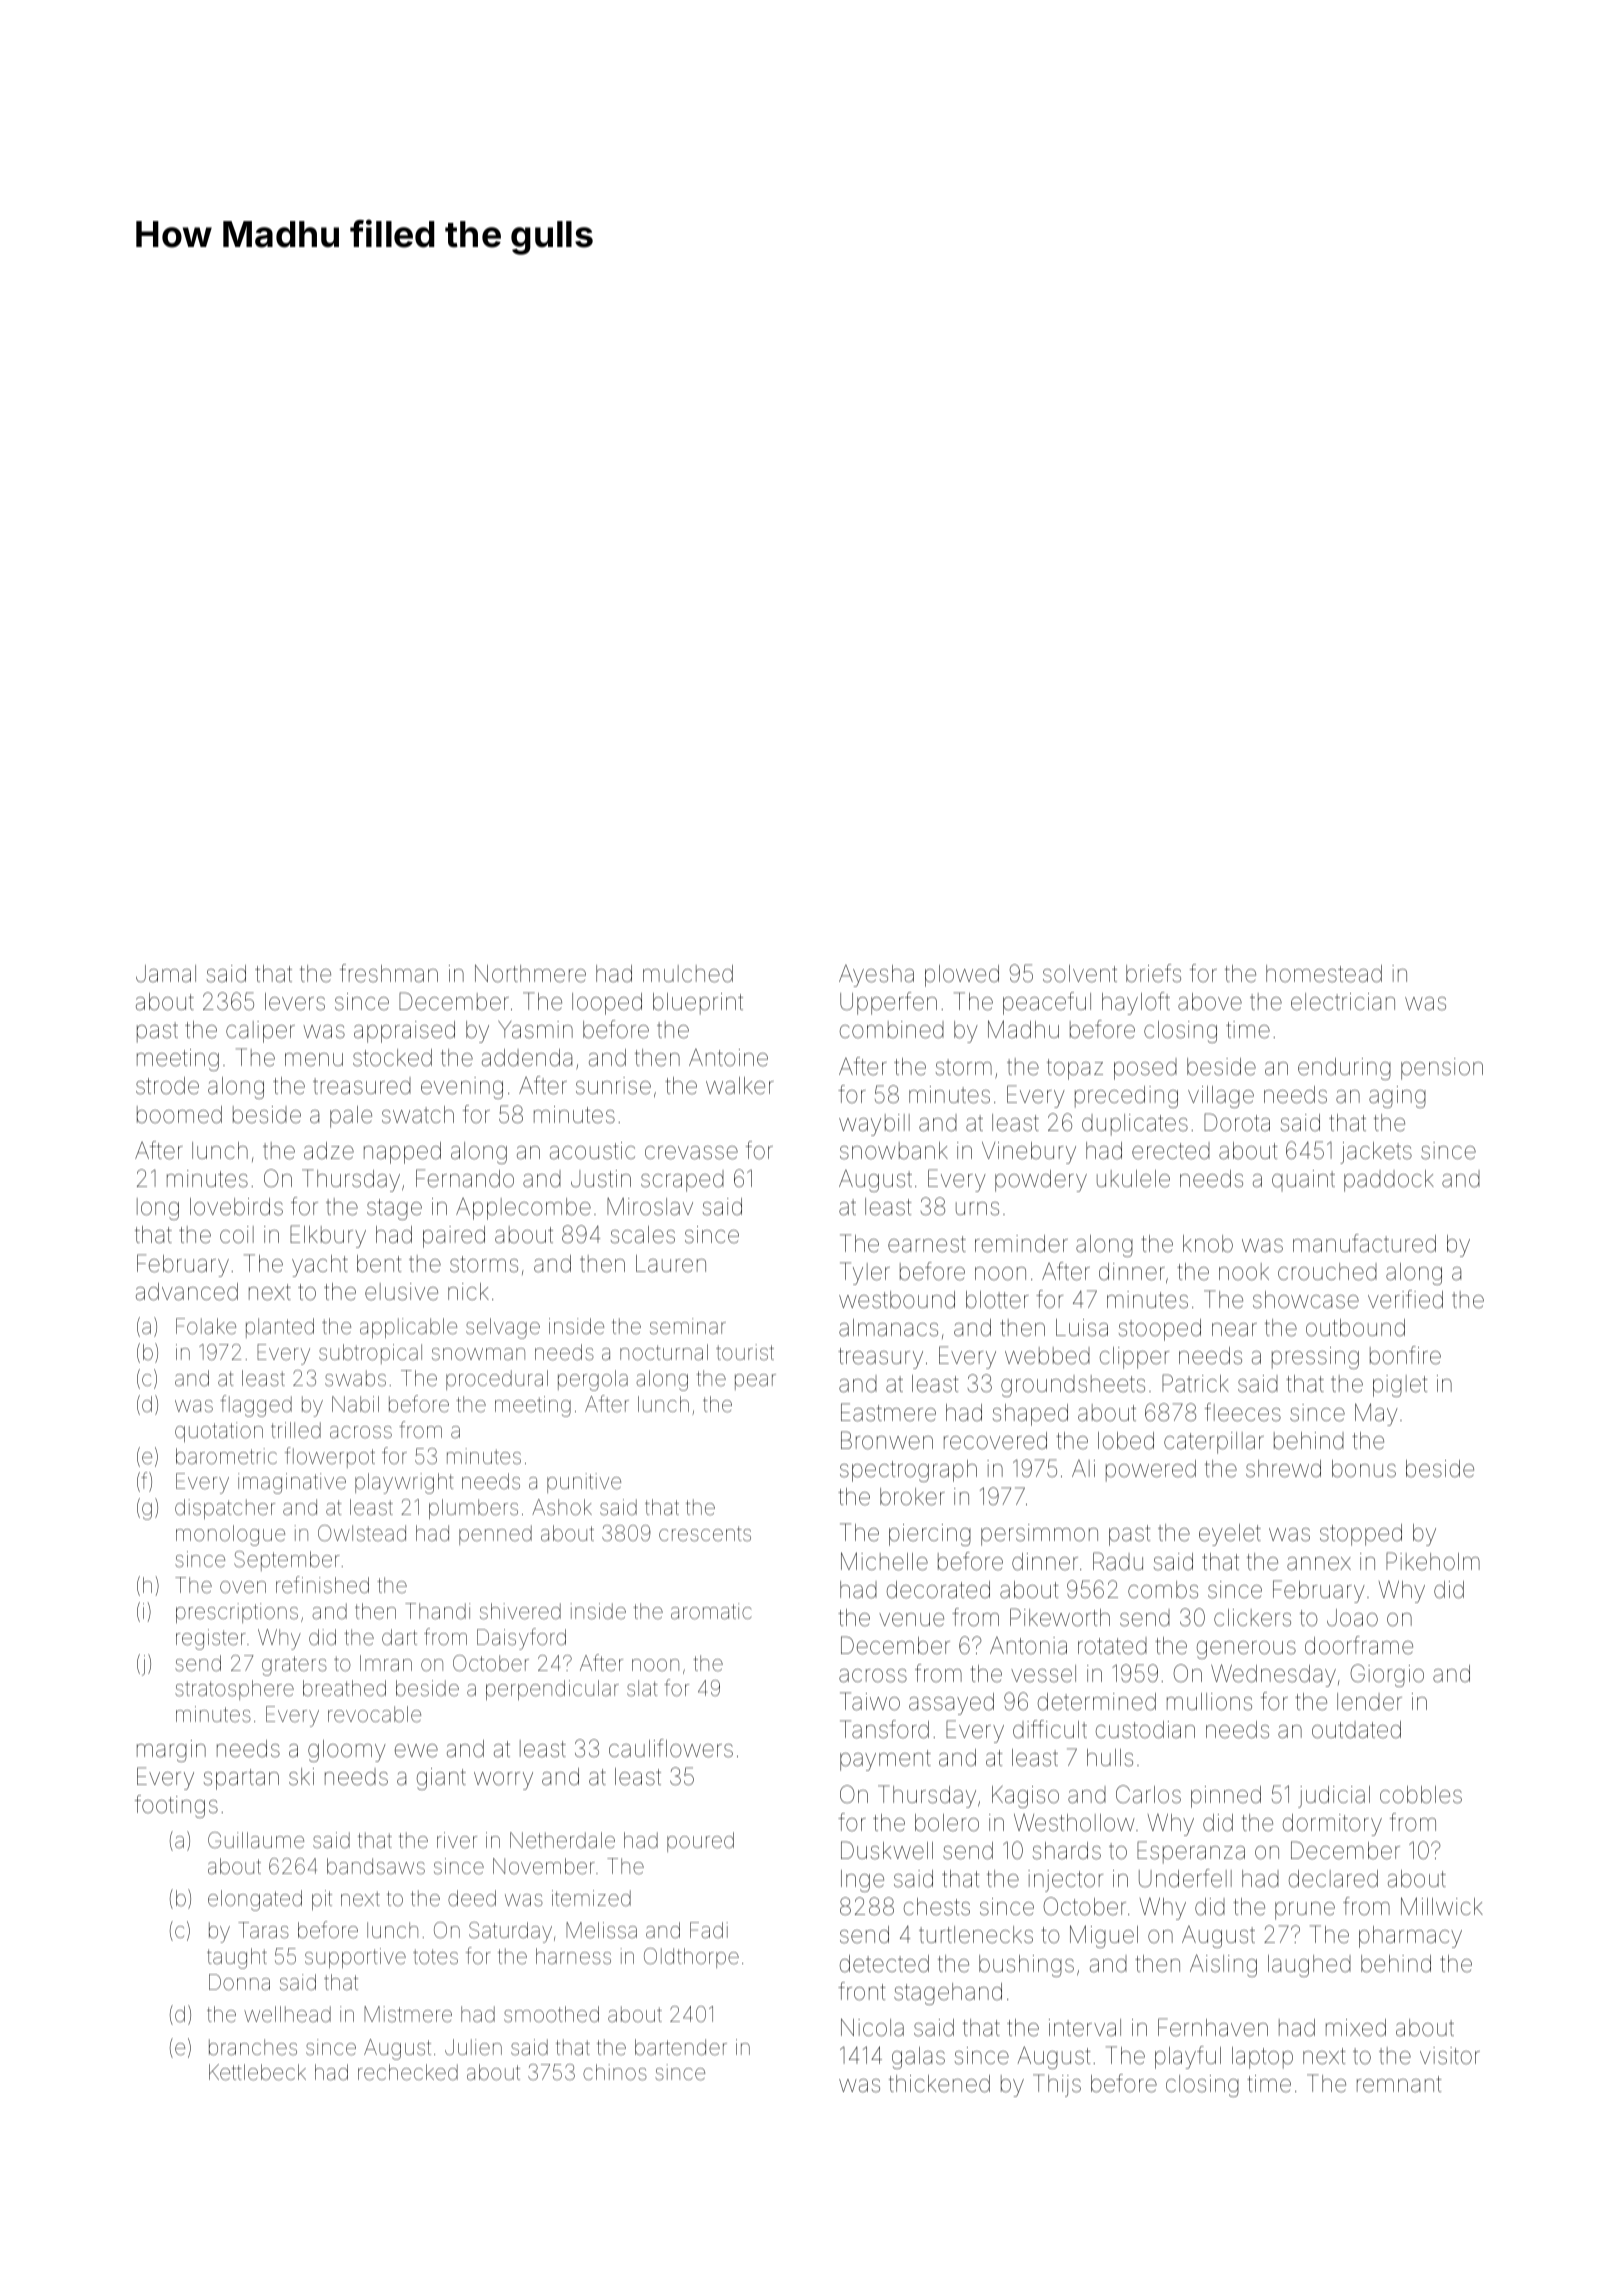  What do you see at coordinates (404, 1483) in the screenshot?
I see `playwright` at bounding box center [404, 1483].
